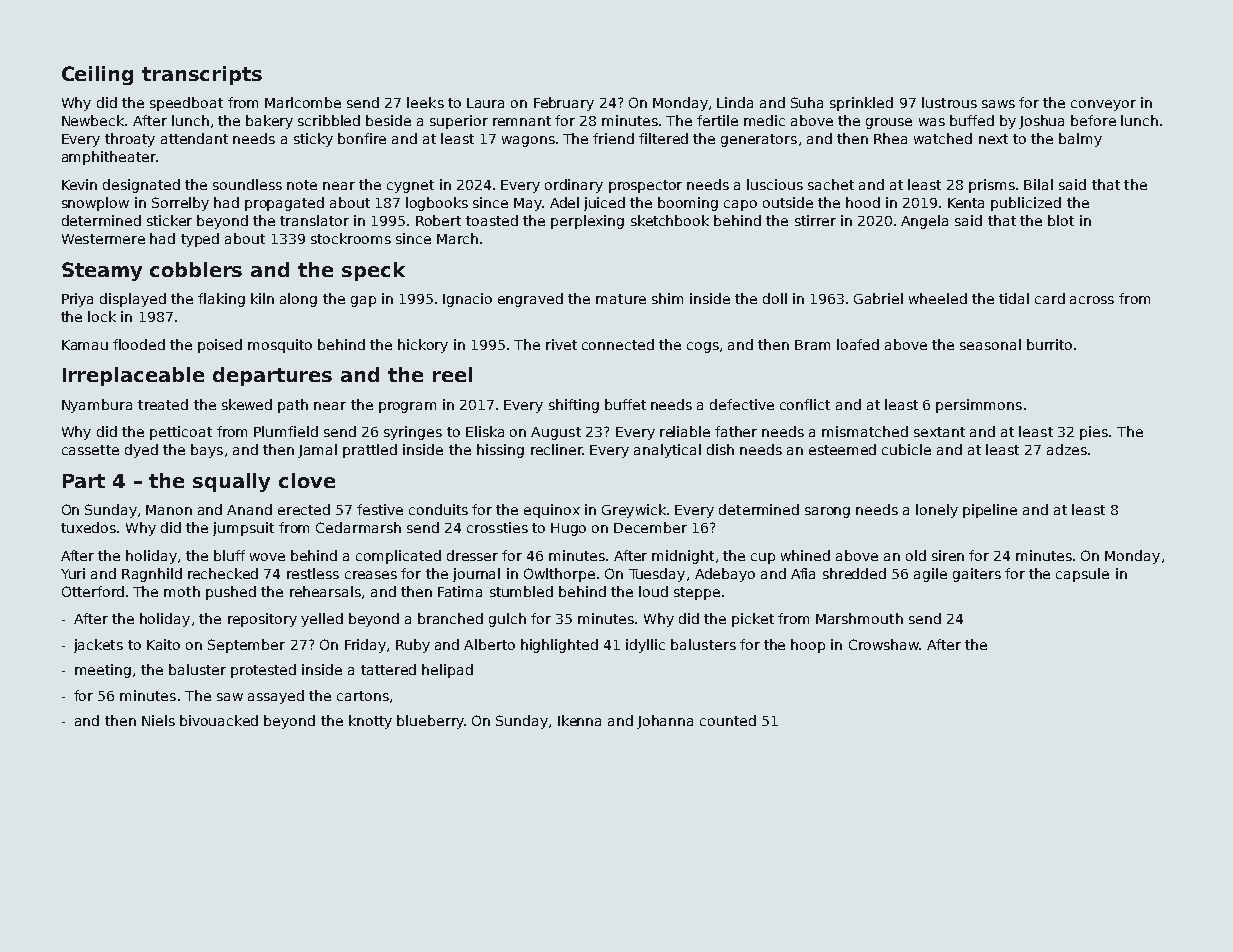  I want to click on father, so click(736, 431).
